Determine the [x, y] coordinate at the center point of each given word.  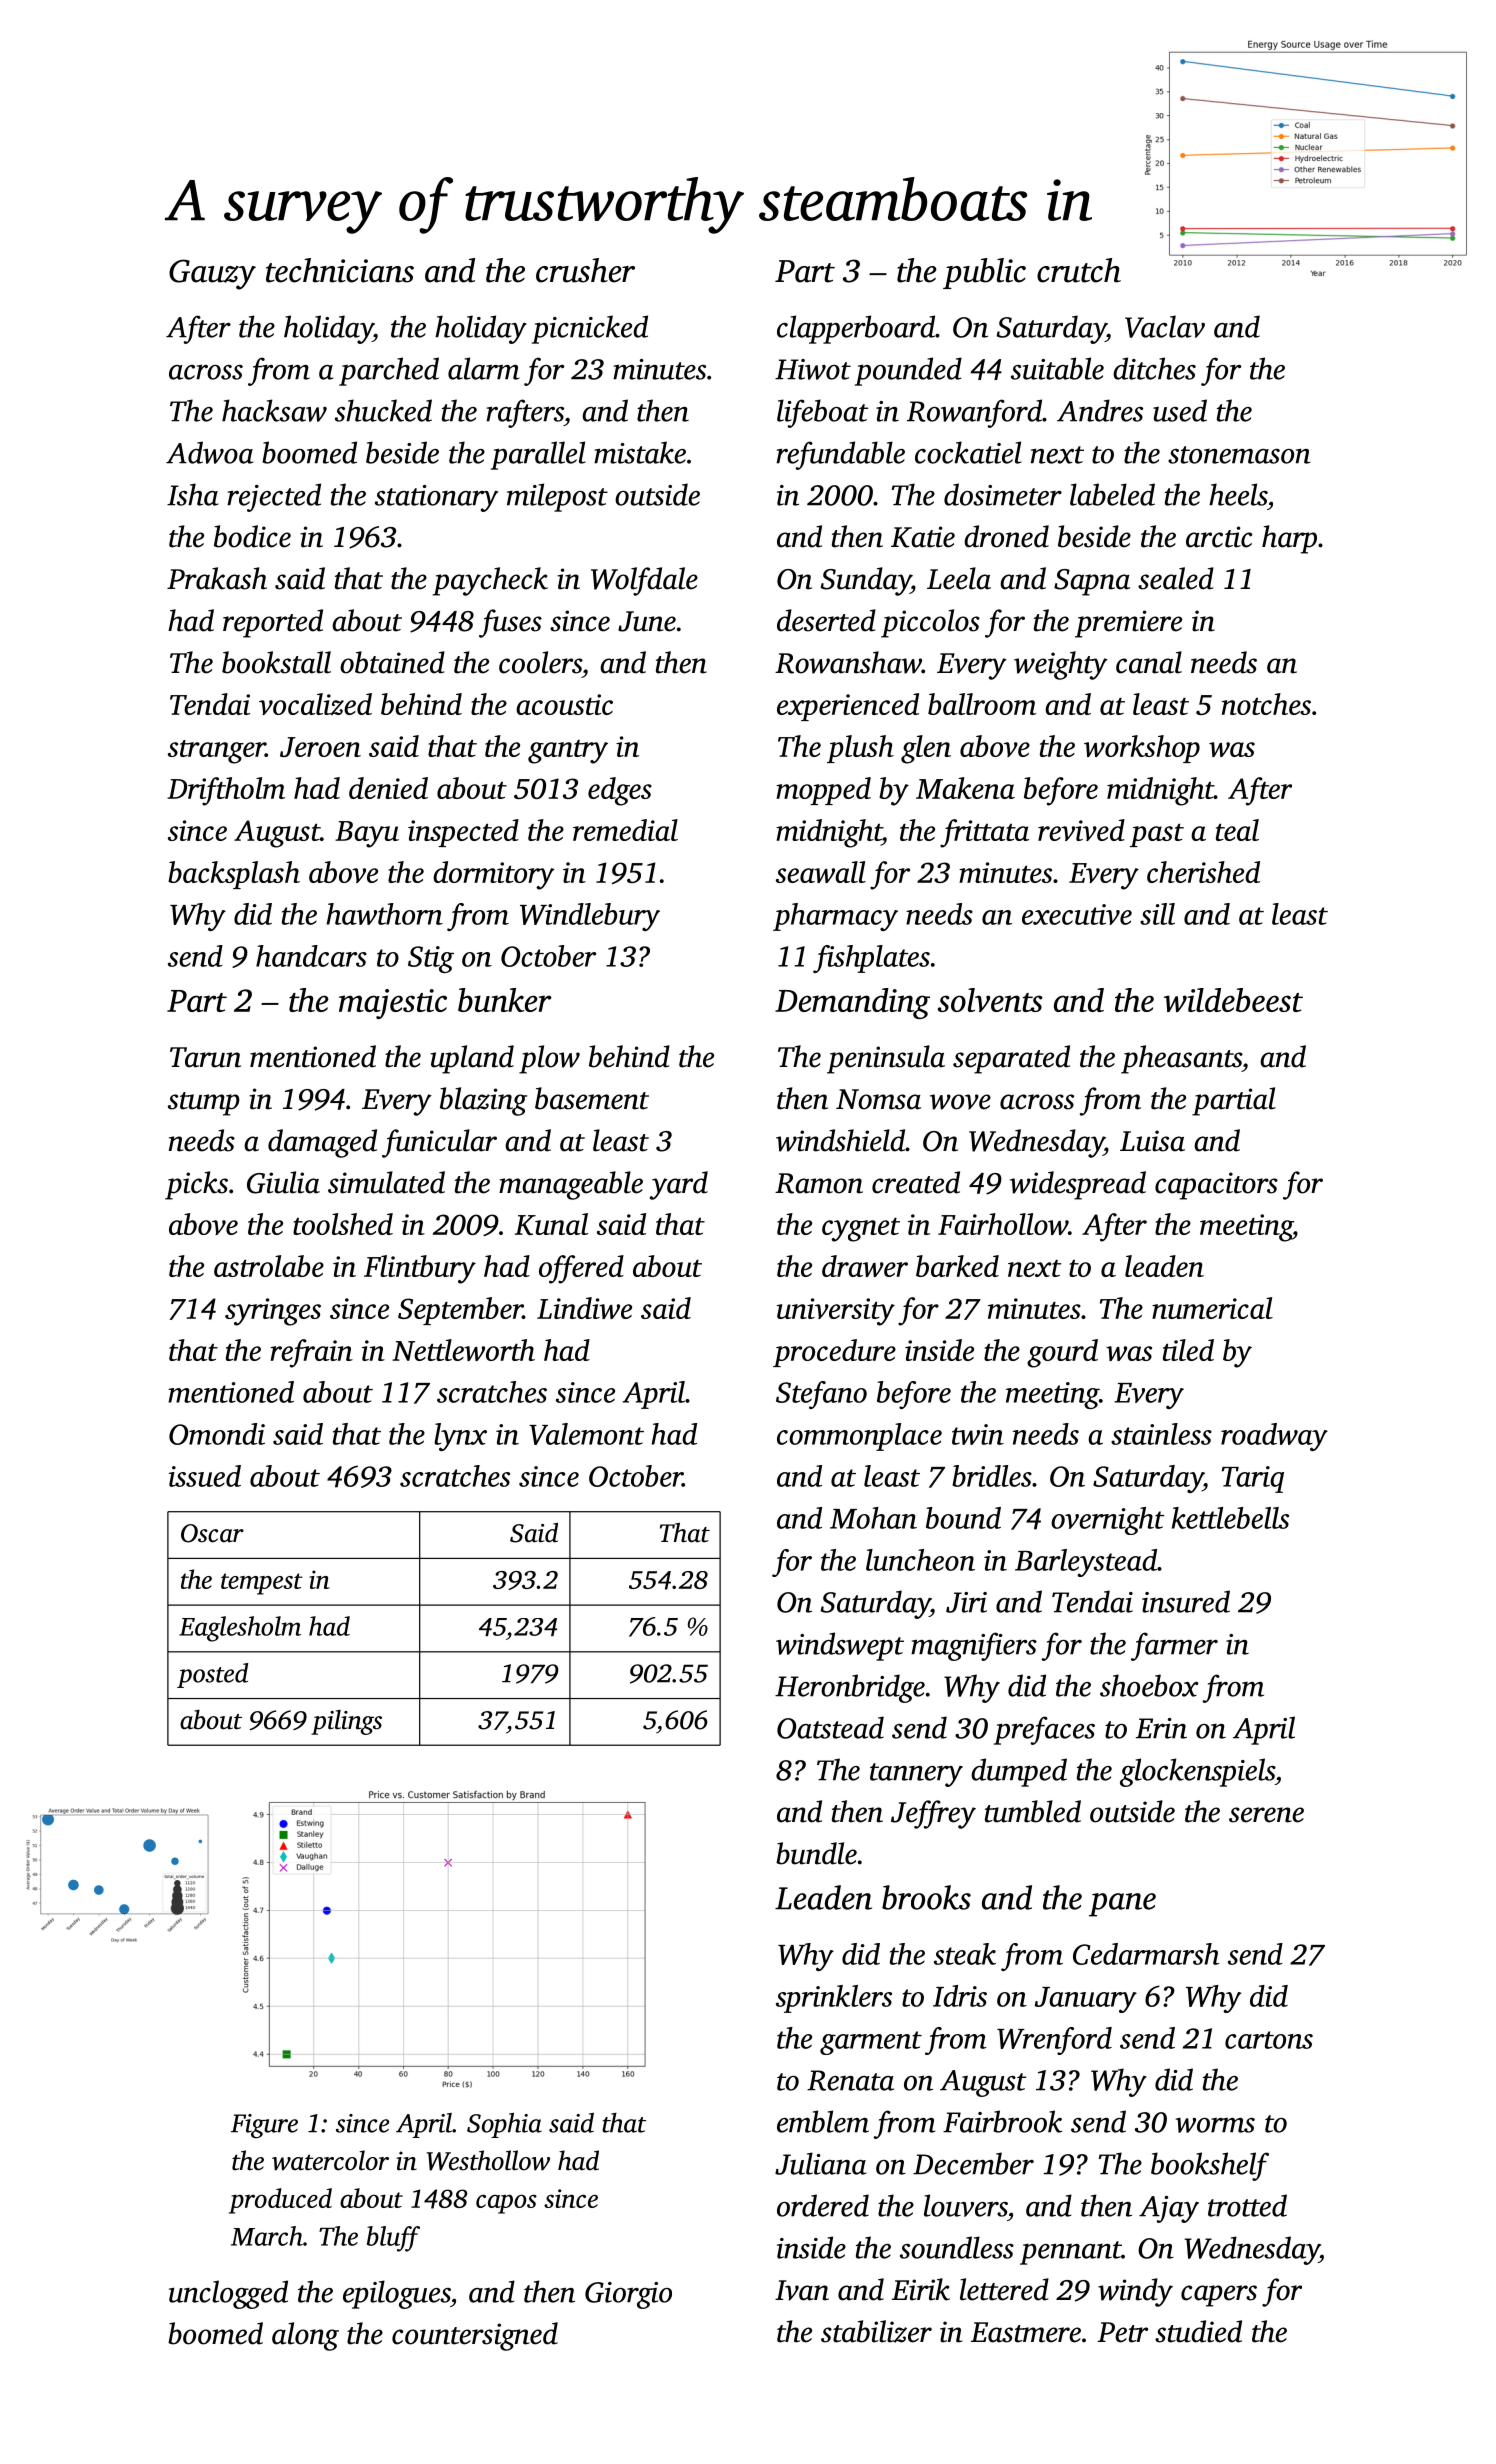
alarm [483, 368]
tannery [916, 1775]
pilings [346, 1722]
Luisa [1152, 1141]
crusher [585, 270]
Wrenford [1054, 2041]
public [984, 273]
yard [678, 1185]
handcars [311, 956]
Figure [264, 2126]
